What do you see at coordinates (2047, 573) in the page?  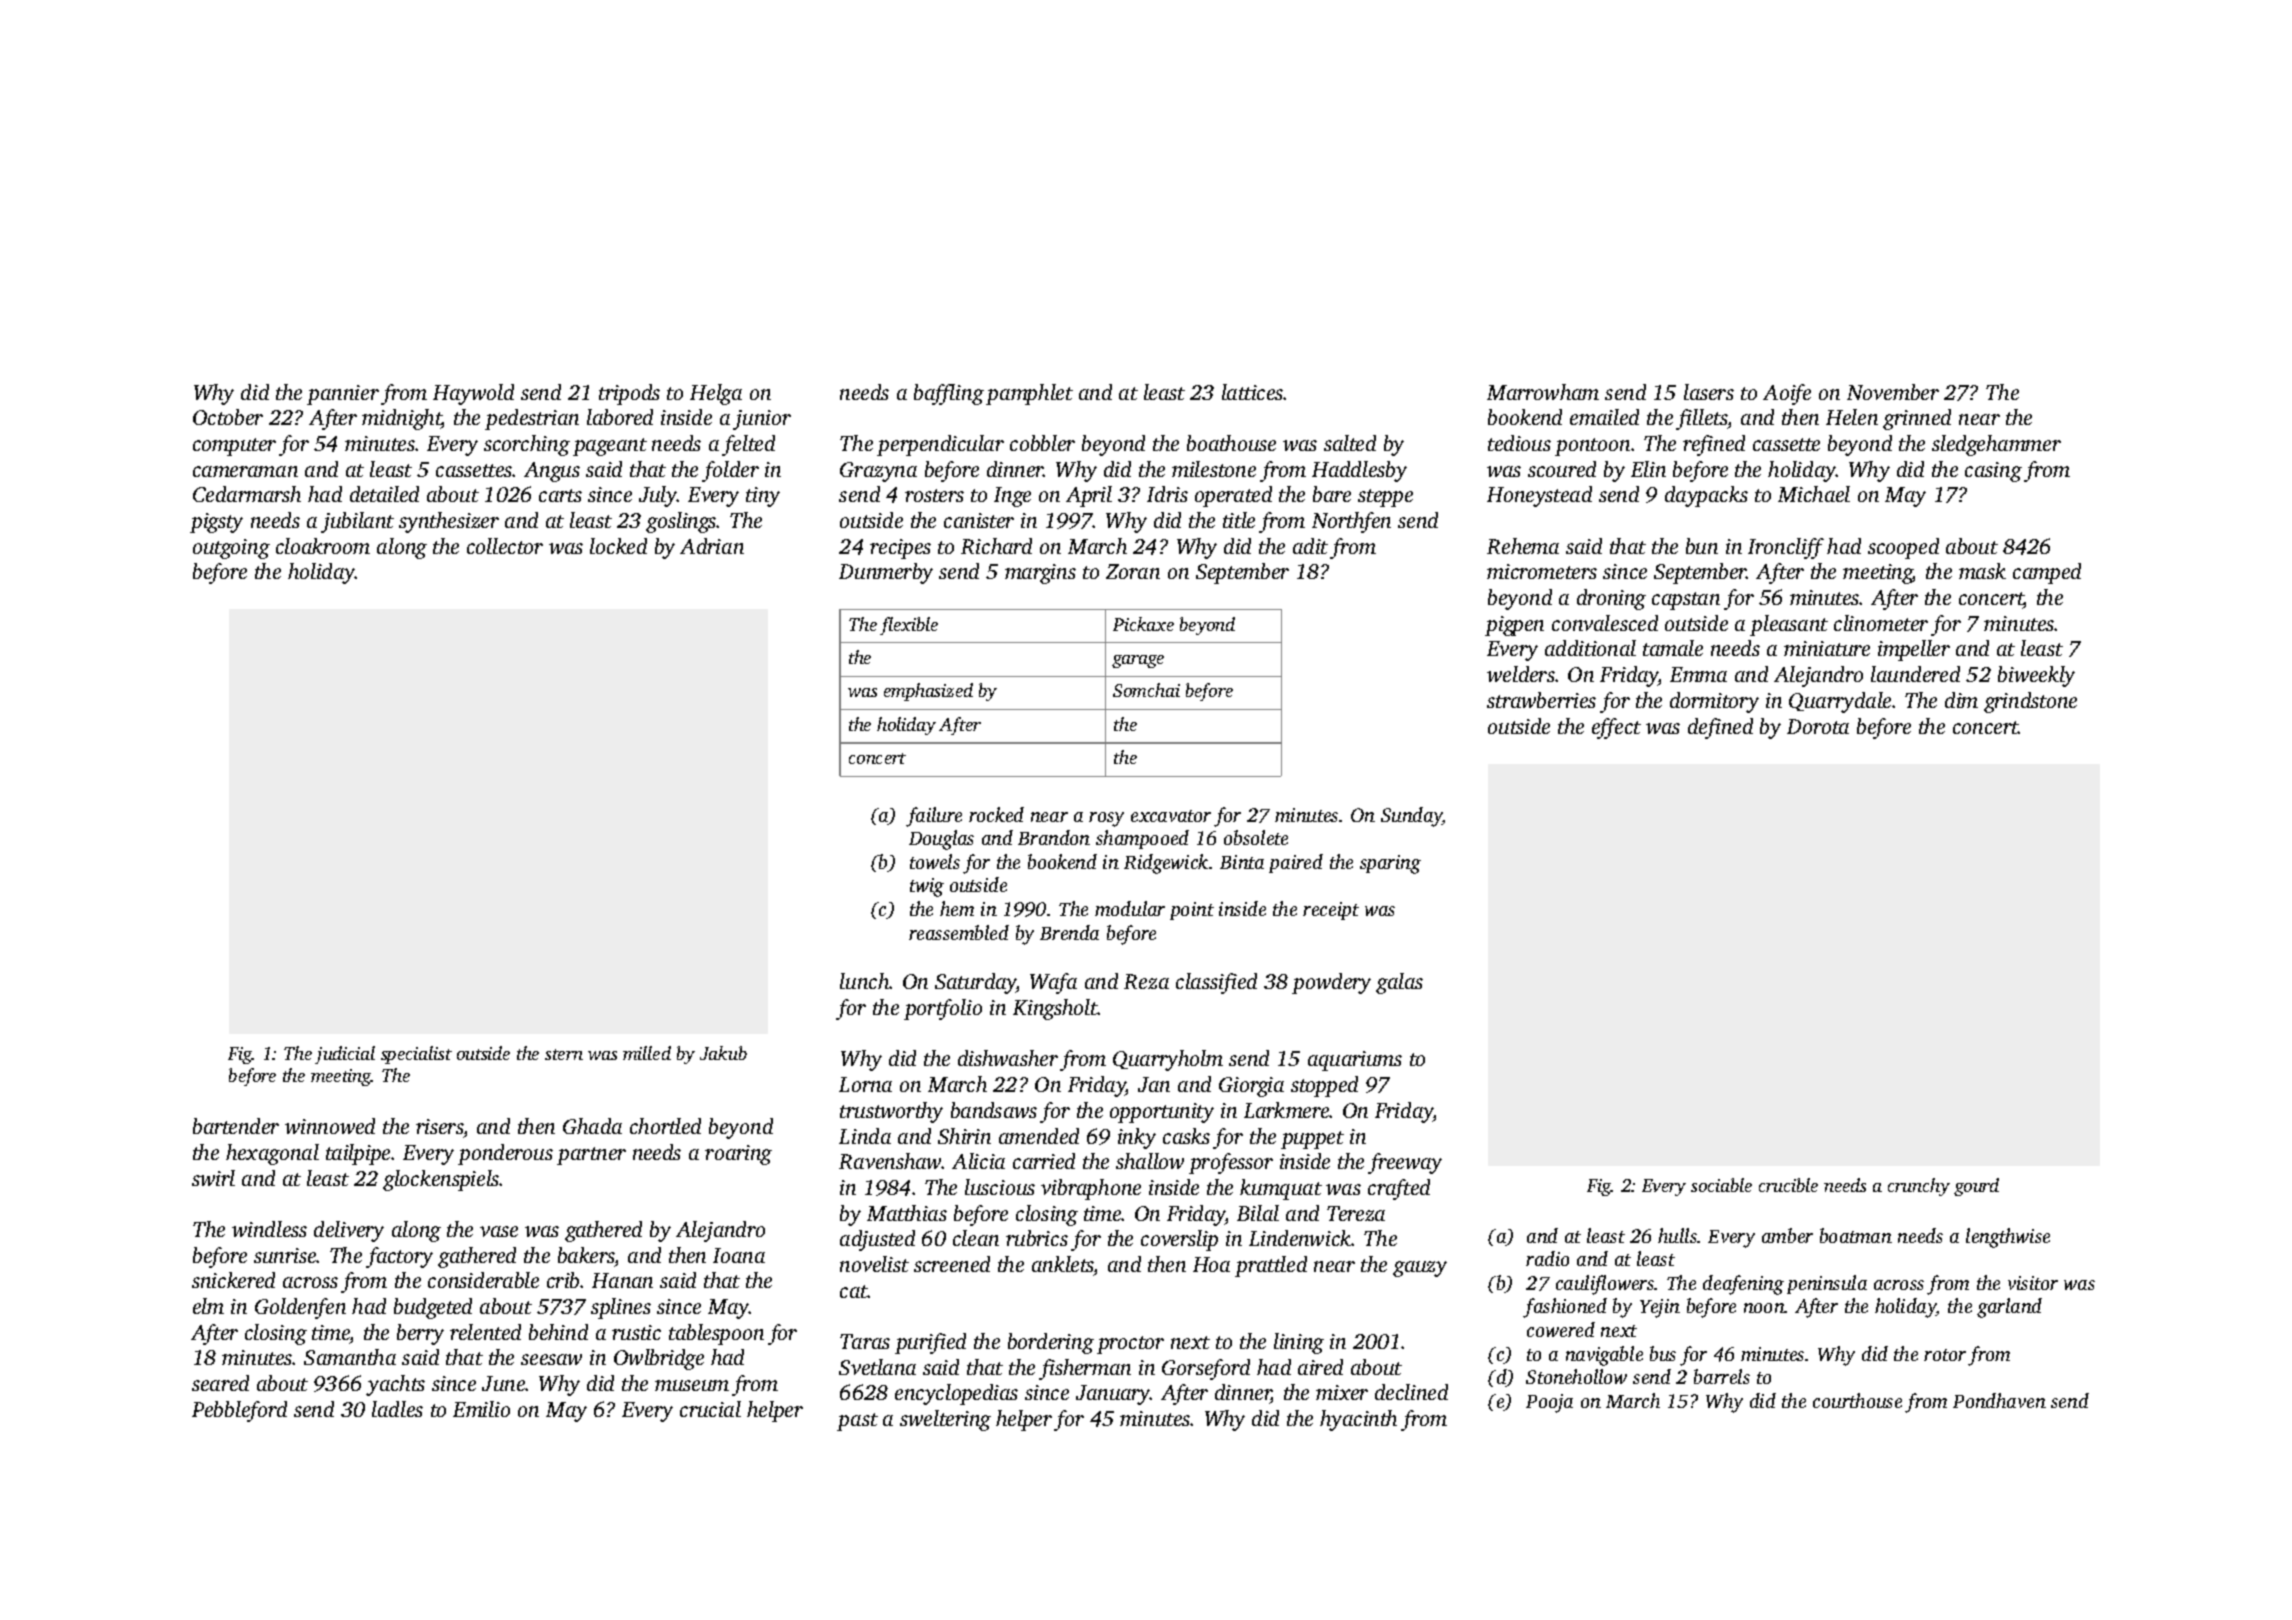 I see `camped` at bounding box center [2047, 573].
